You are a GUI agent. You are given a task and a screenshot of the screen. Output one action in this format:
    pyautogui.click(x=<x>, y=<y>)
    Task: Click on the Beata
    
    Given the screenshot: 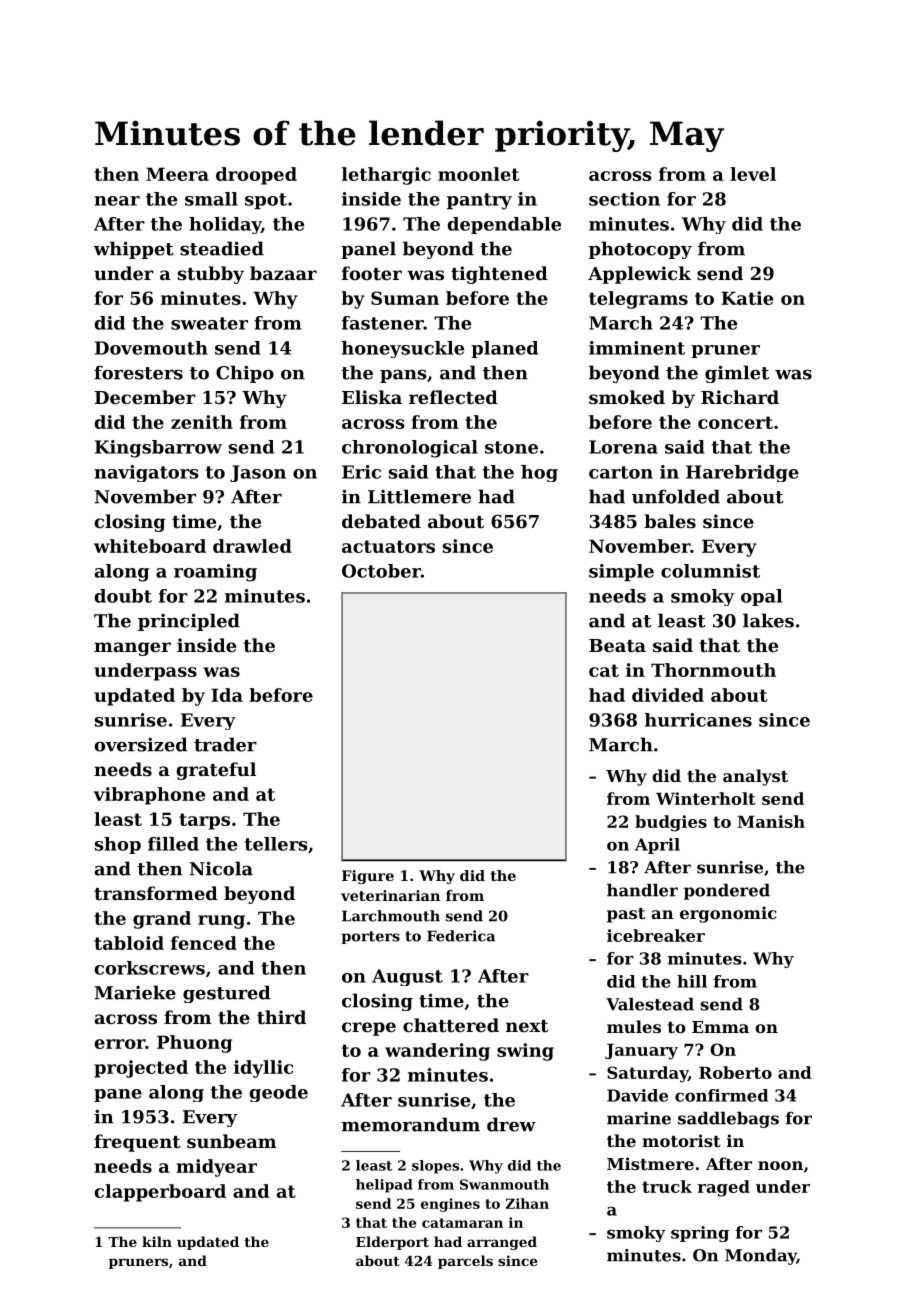 What is the action you would take?
    pyautogui.click(x=617, y=645)
